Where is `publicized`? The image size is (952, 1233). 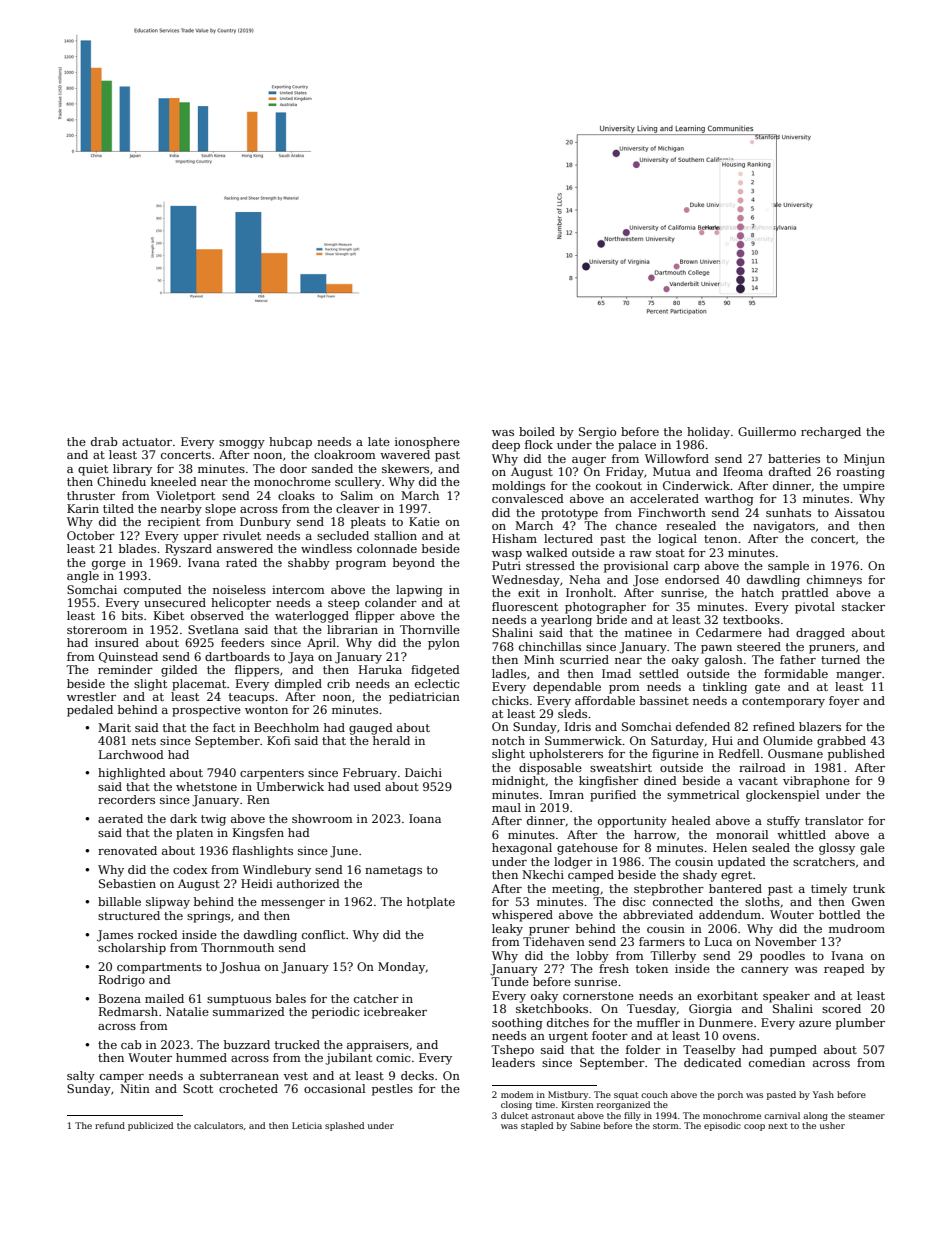 publicized is located at coordinates (150, 1126).
